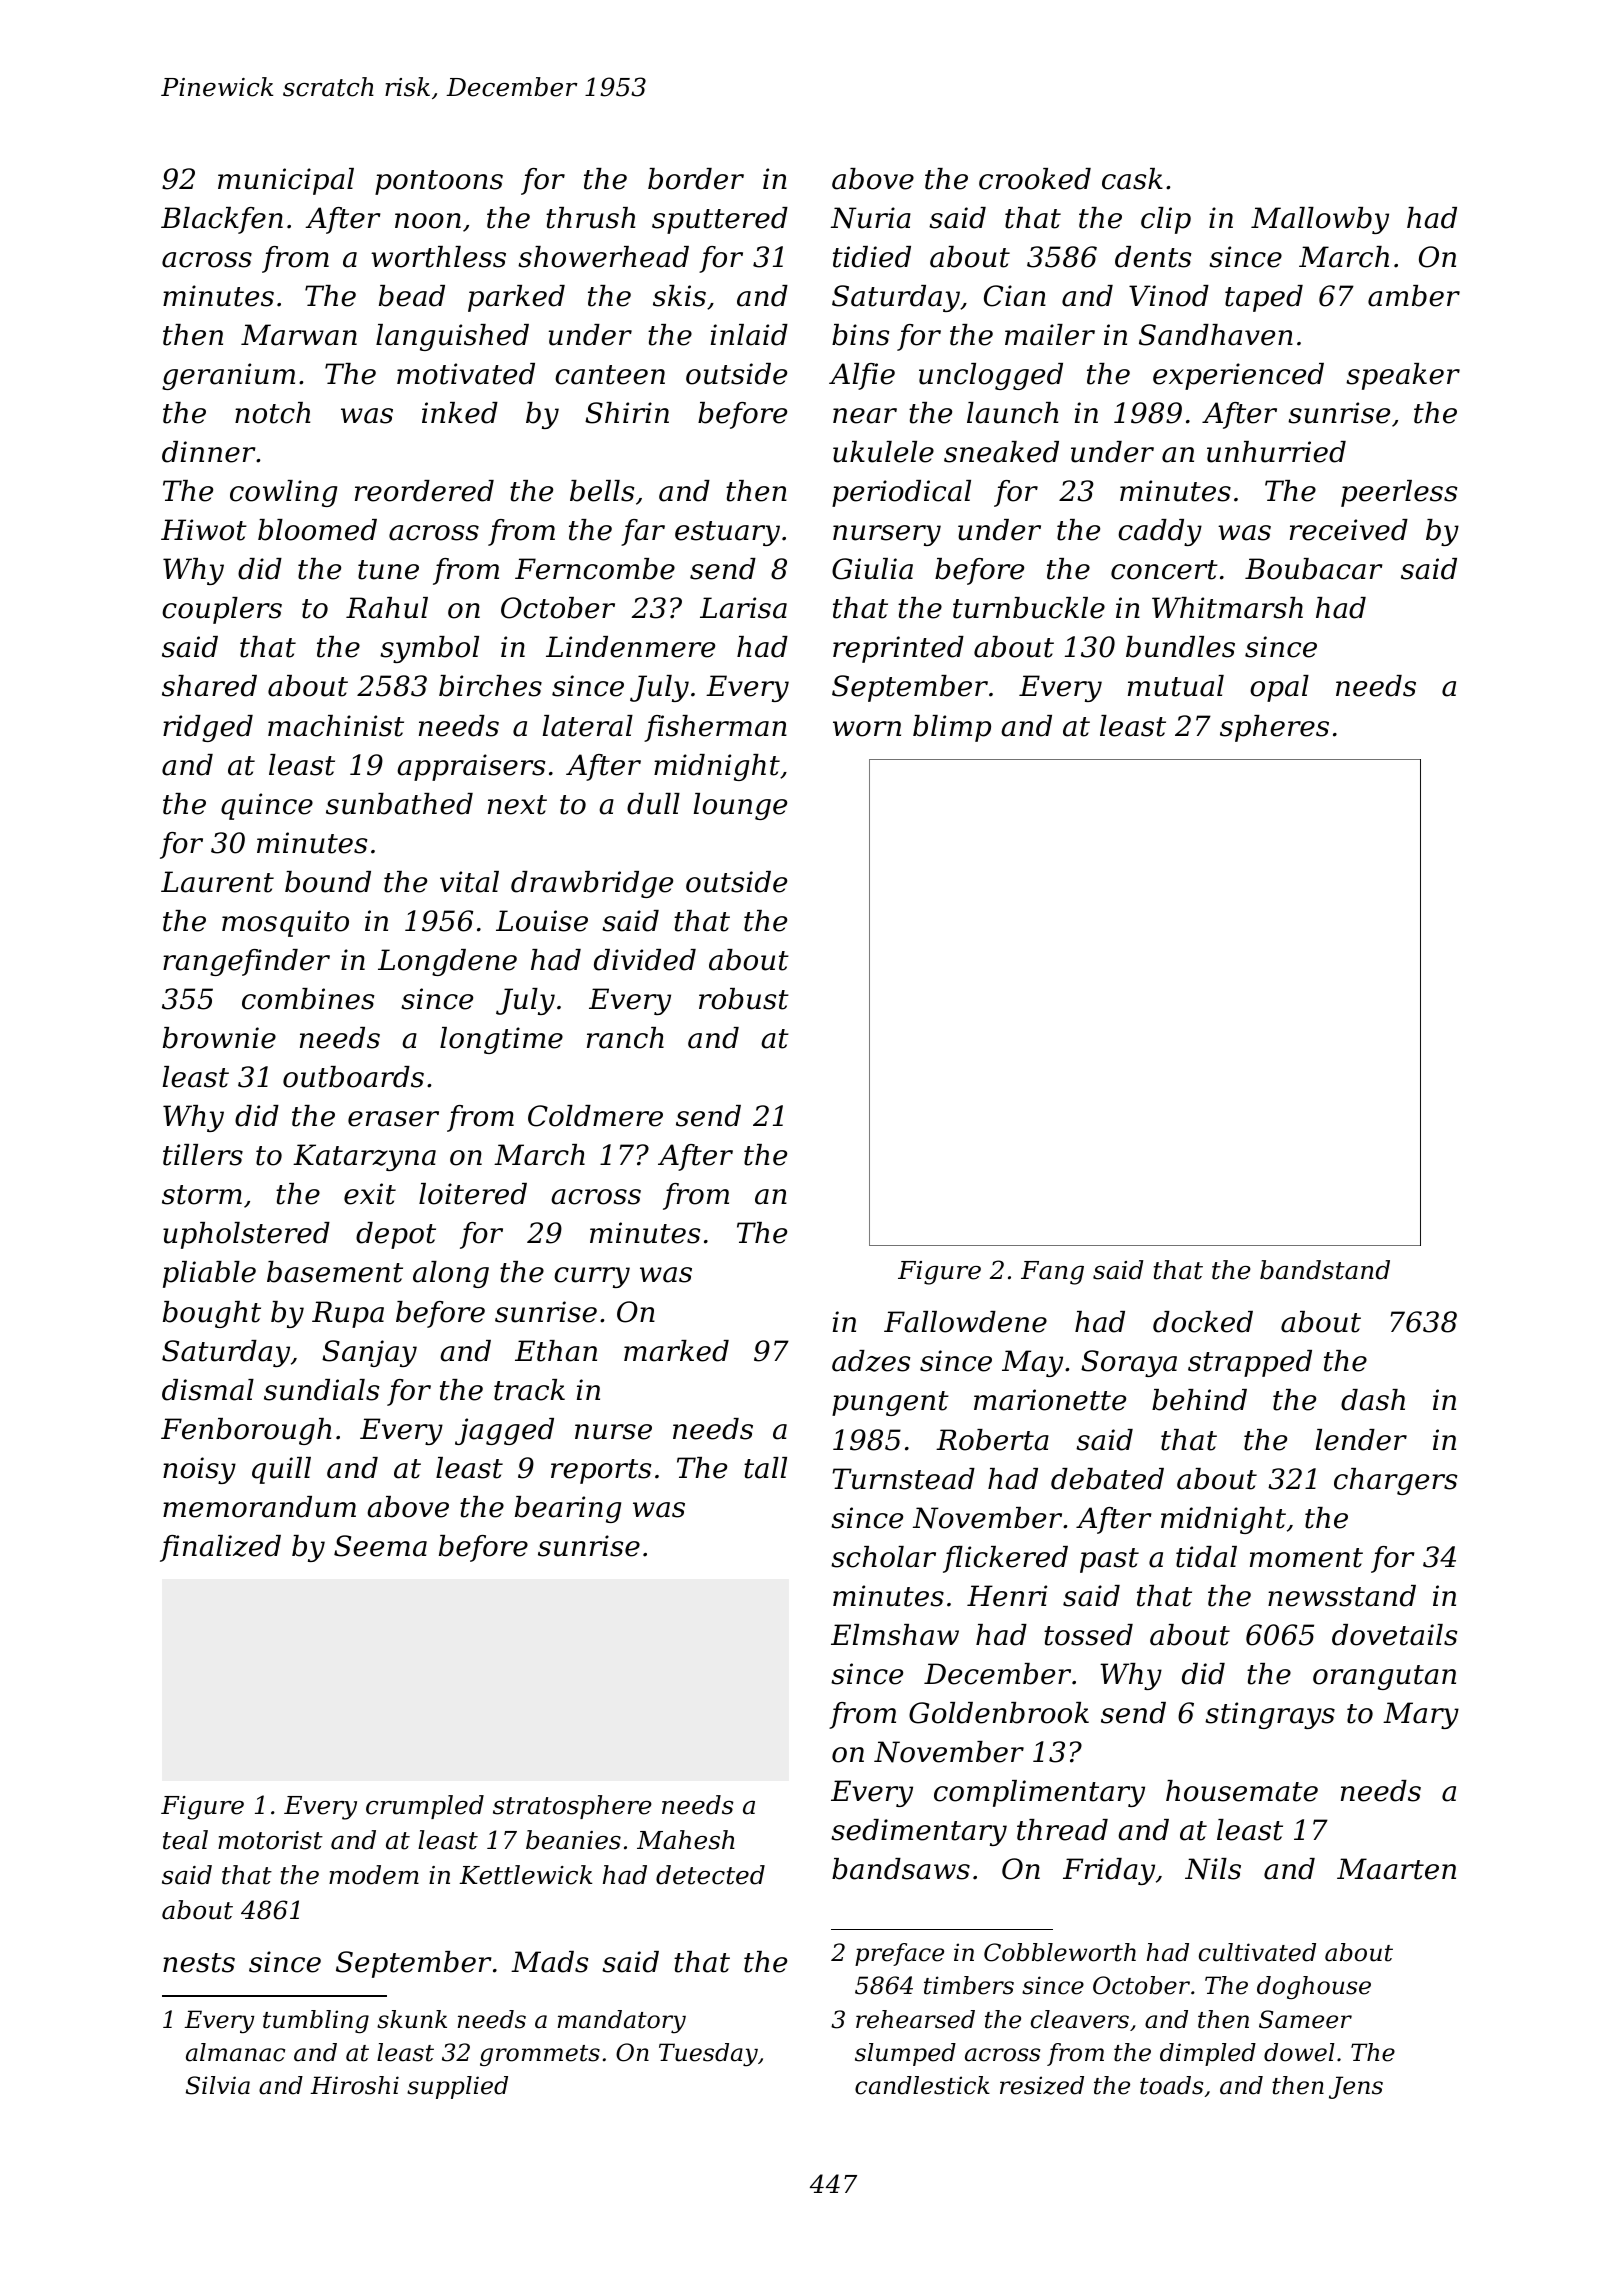  What do you see at coordinates (871, 218) in the image?
I see `Nuria` at bounding box center [871, 218].
